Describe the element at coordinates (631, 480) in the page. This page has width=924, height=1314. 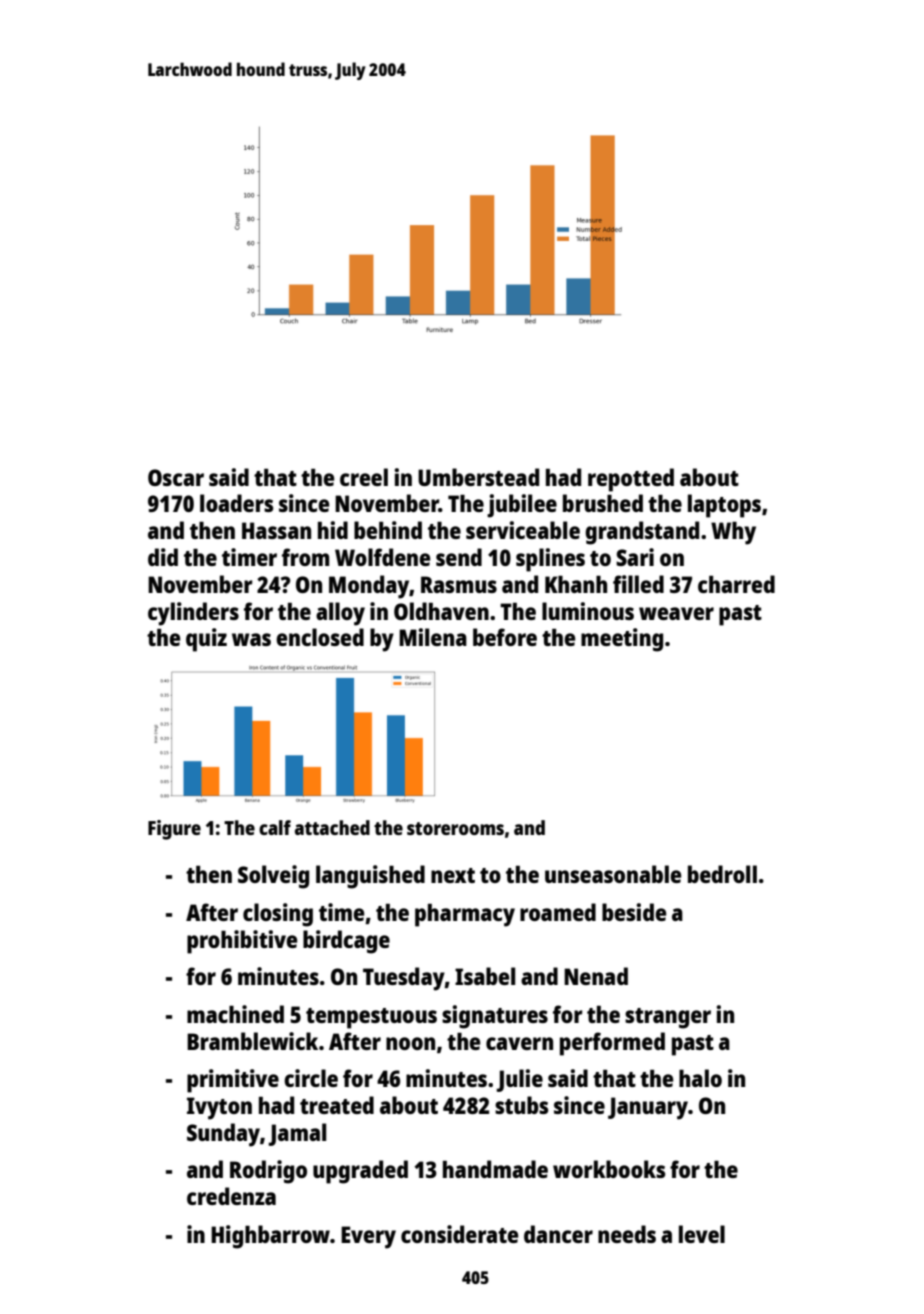
I see `repotted` at that location.
